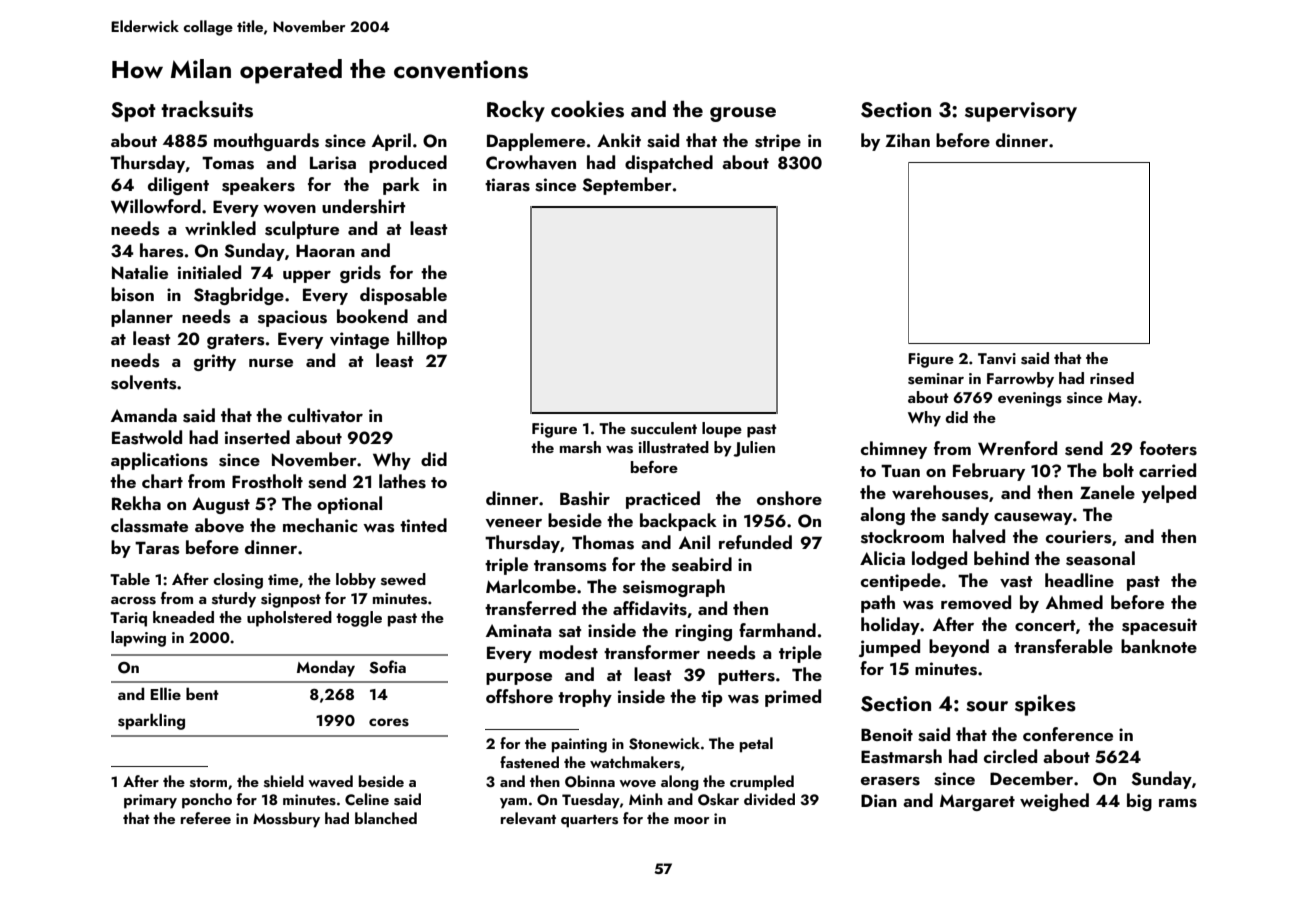 Image resolution: width=1308 pixels, height=924 pixels. I want to click on yelped, so click(1168, 494).
